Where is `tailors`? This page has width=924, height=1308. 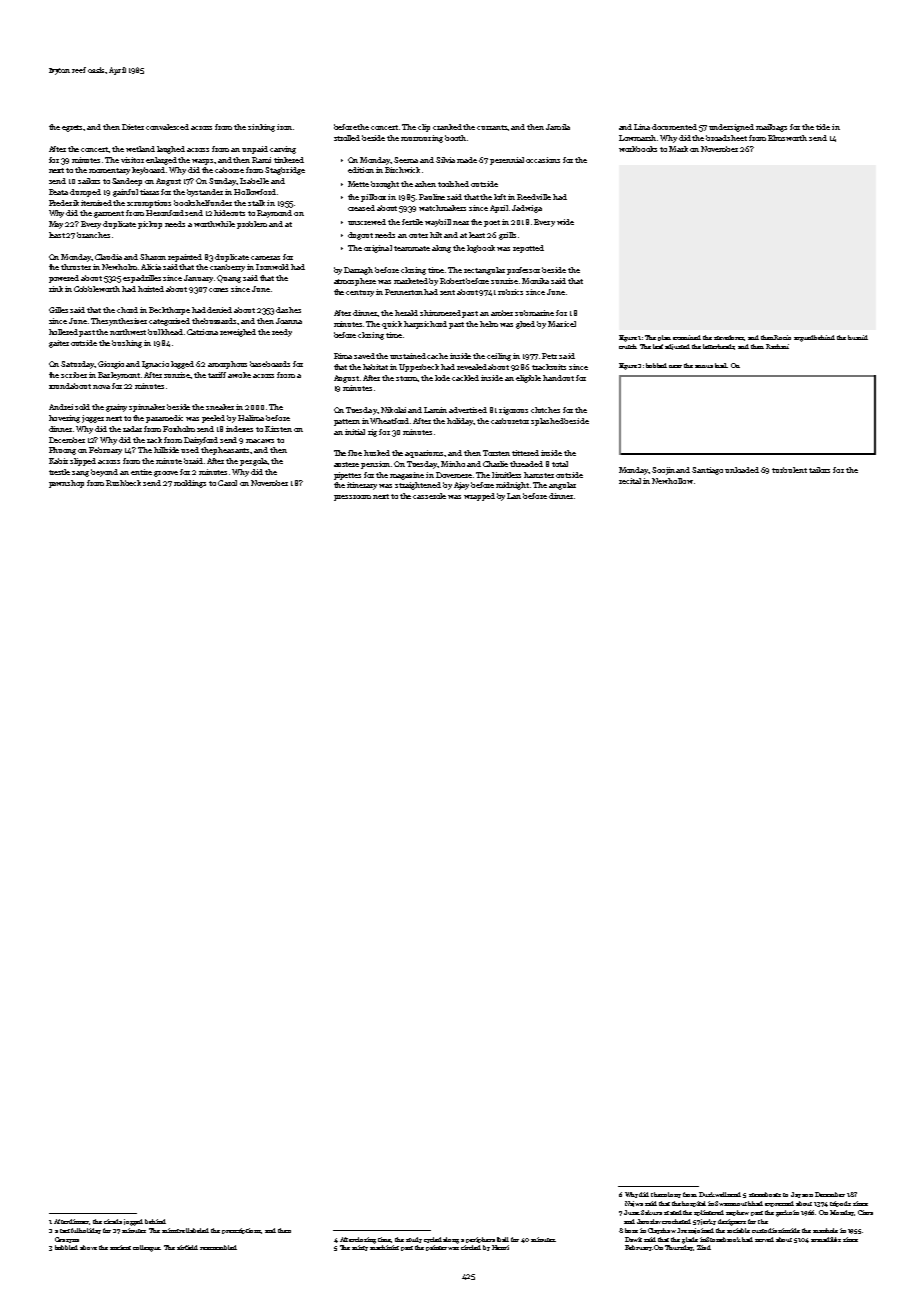 tailors is located at coordinates (819, 470).
